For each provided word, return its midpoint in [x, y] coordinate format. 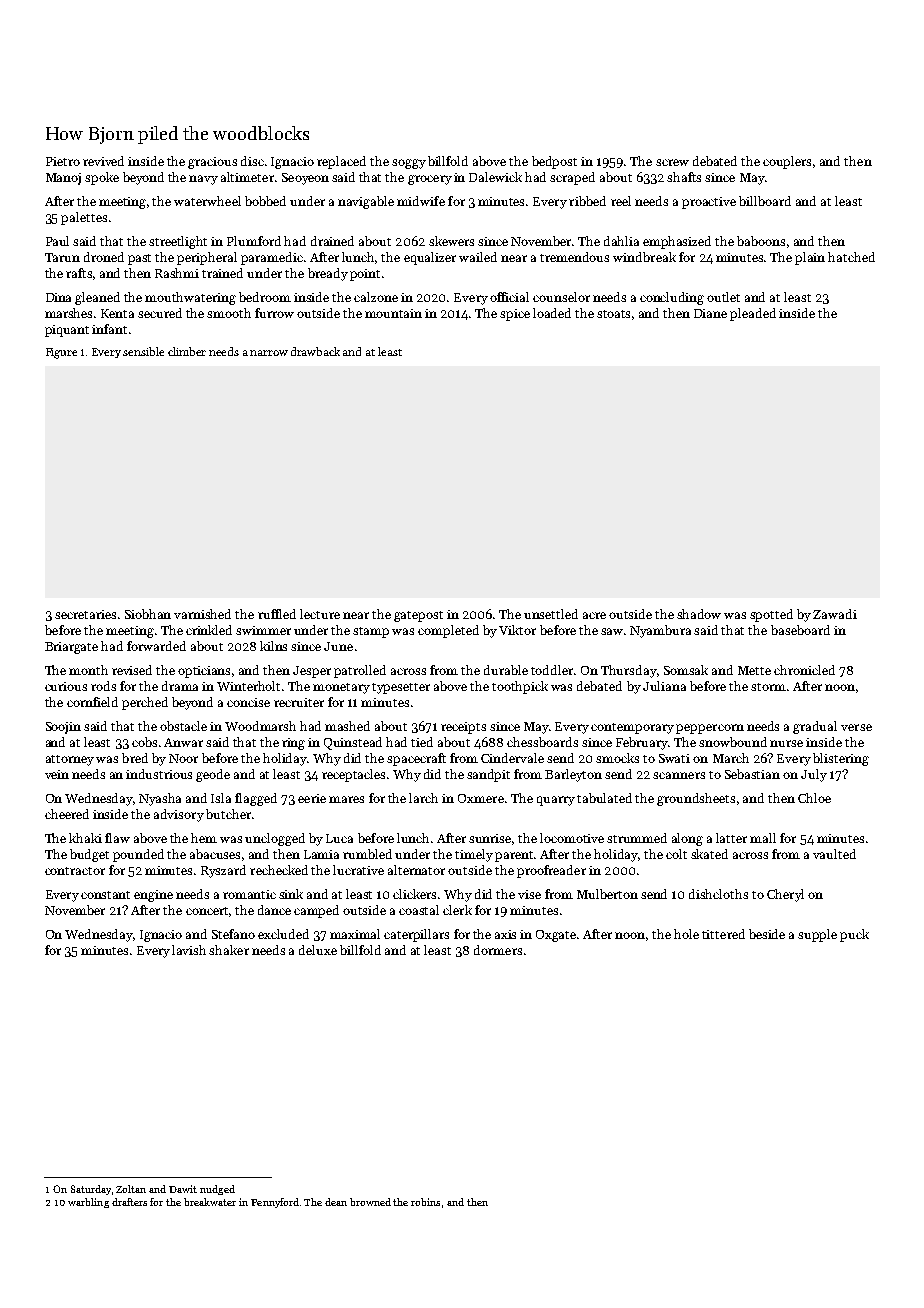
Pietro [63, 161]
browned [370, 1202]
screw [672, 162]
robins [425, 1202]
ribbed [587, 201]
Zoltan [131, 1189]
